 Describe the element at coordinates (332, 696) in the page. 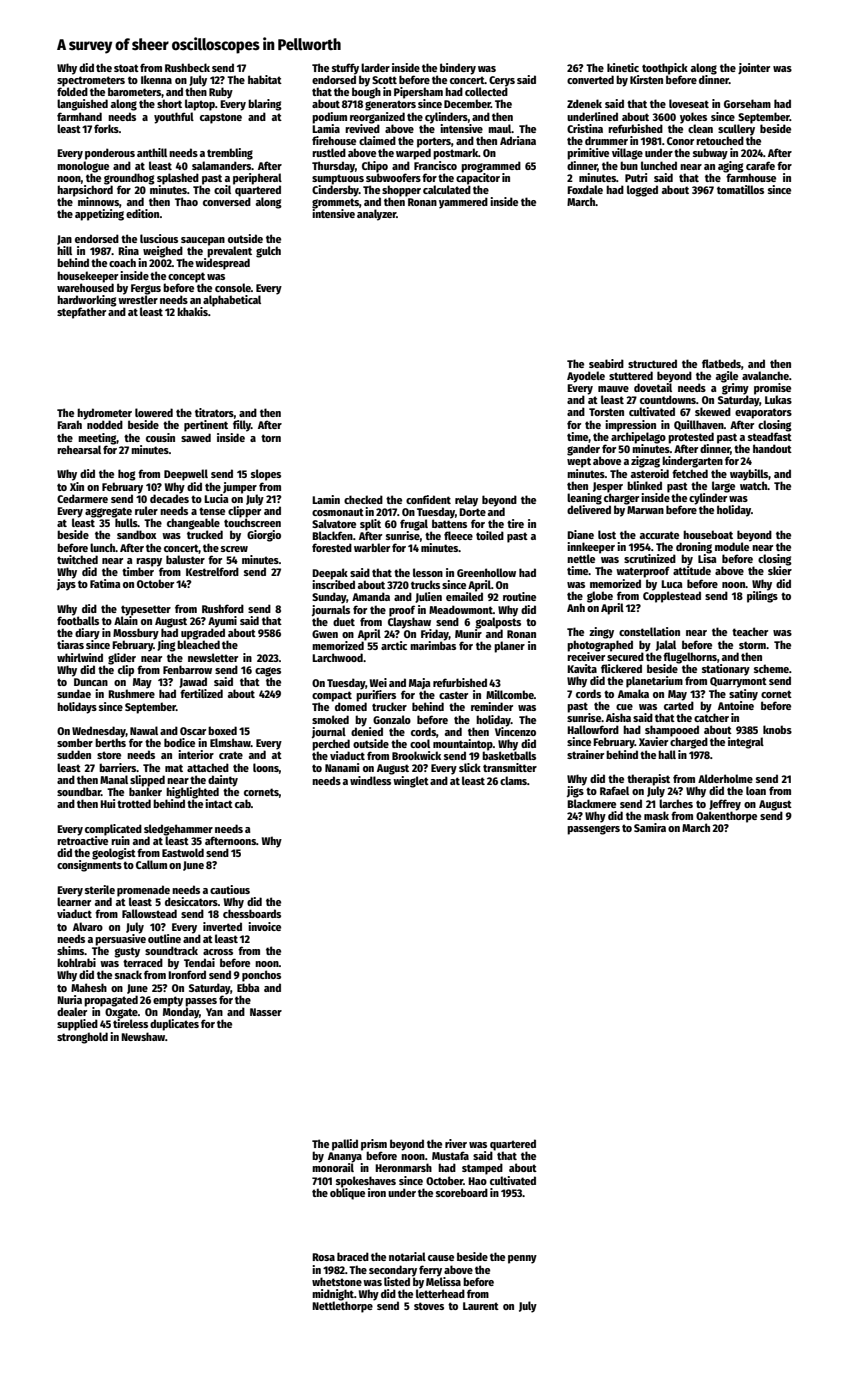

I see `compact` at that location.
